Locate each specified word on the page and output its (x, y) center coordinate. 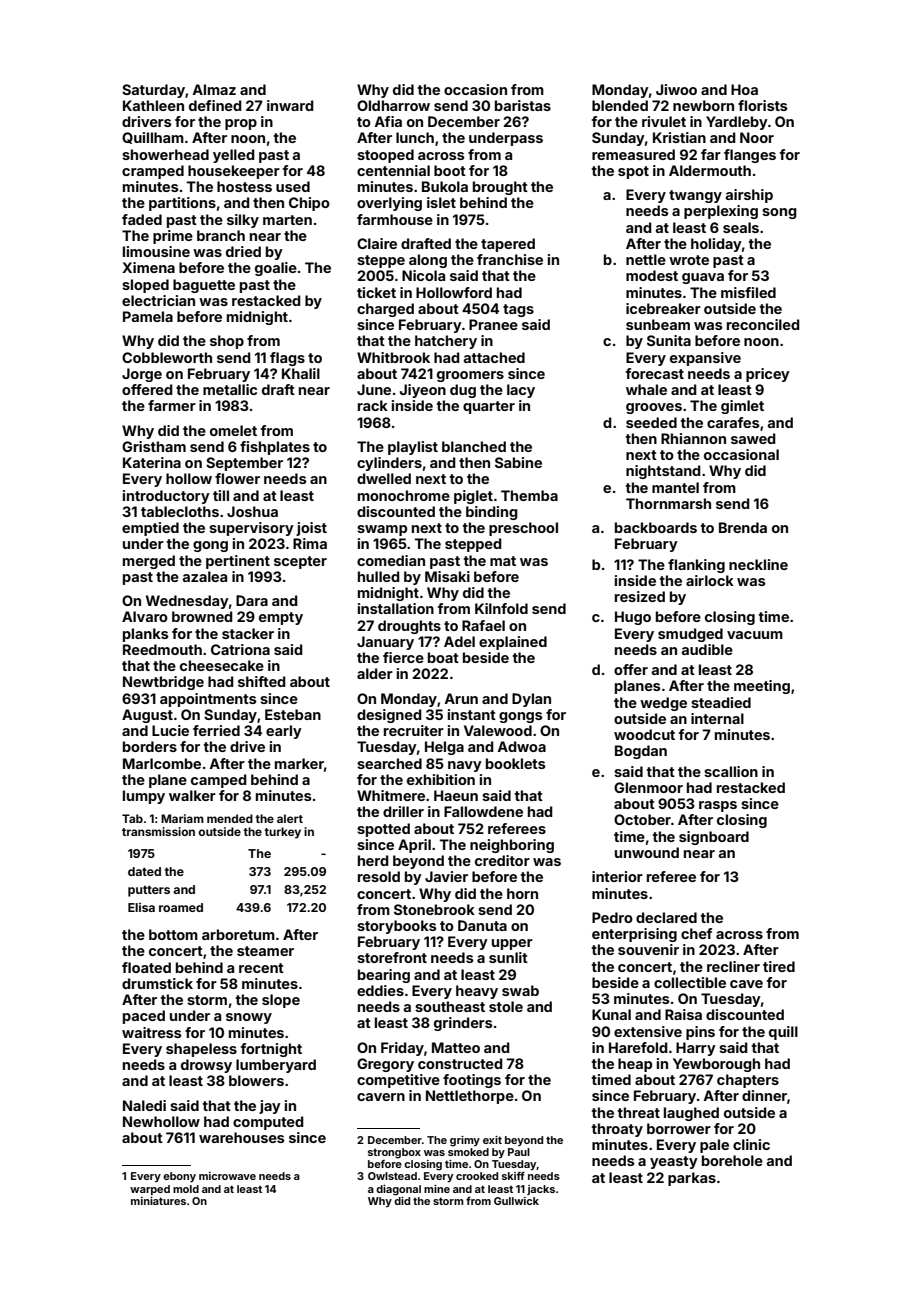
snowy (249, 1018)
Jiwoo (676, 89)
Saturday (153, 91)
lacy (521, 391)
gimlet (742, 407)
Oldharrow (393, 105)
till (221, 495)
